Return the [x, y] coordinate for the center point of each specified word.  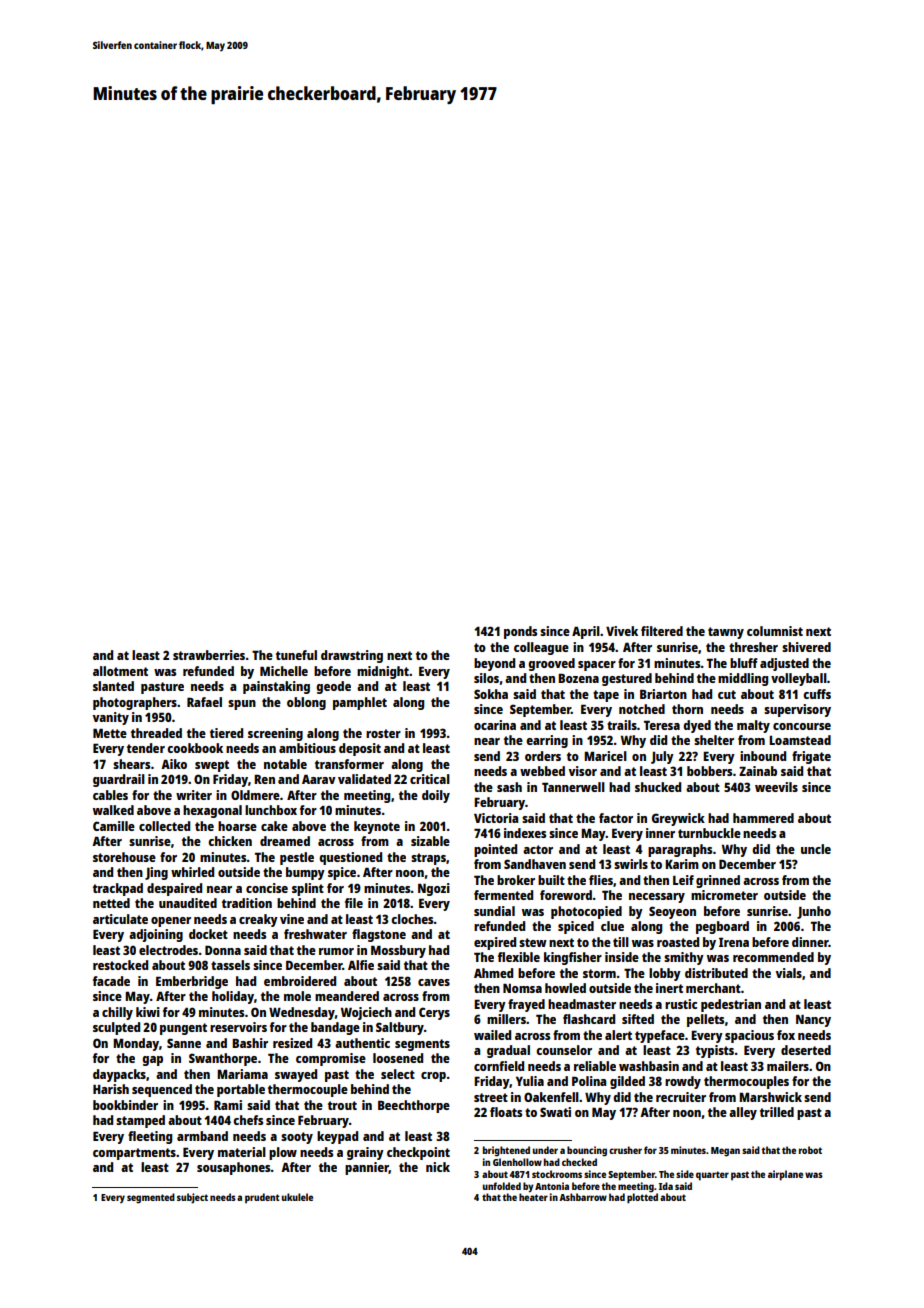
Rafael [204, 702]
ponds [520, 632]
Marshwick [770, 1097]
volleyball [799, 679]
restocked [120, 965]
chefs [248, 1120]
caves [434, 982]
